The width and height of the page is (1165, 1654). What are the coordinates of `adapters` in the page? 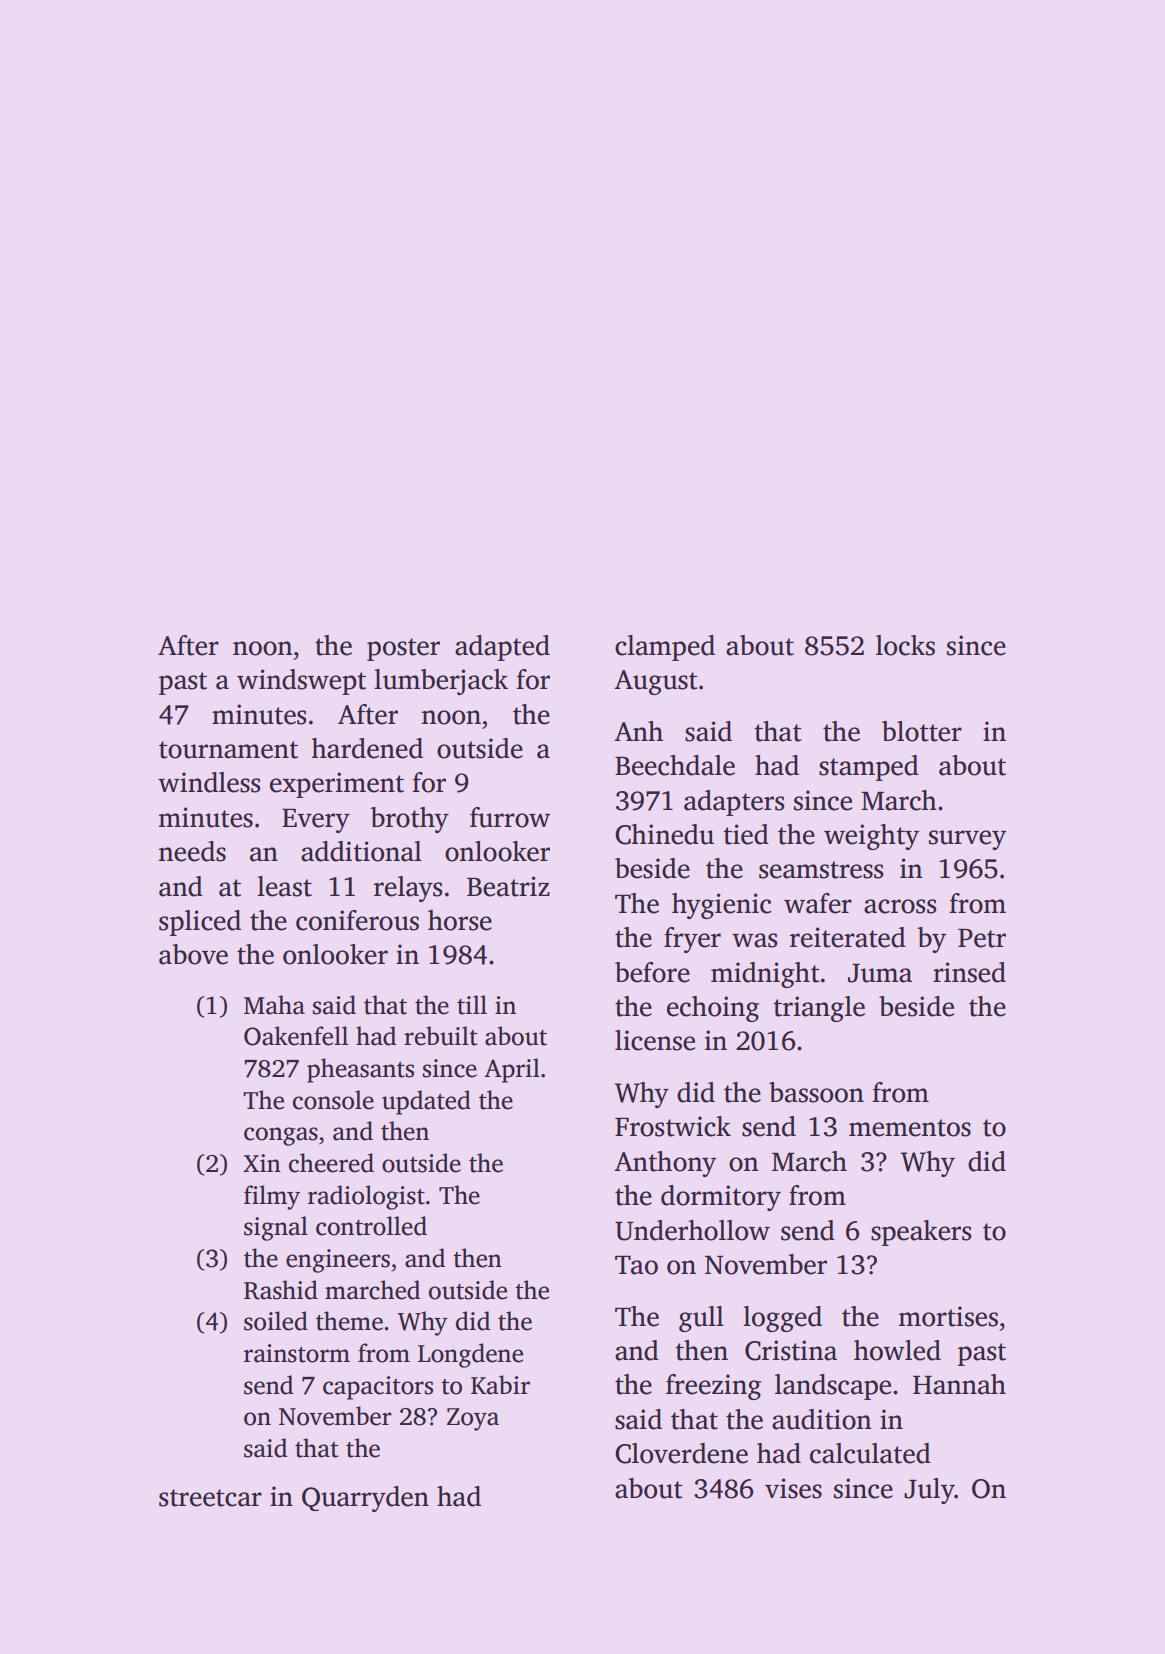 It's located at (734, 803).
